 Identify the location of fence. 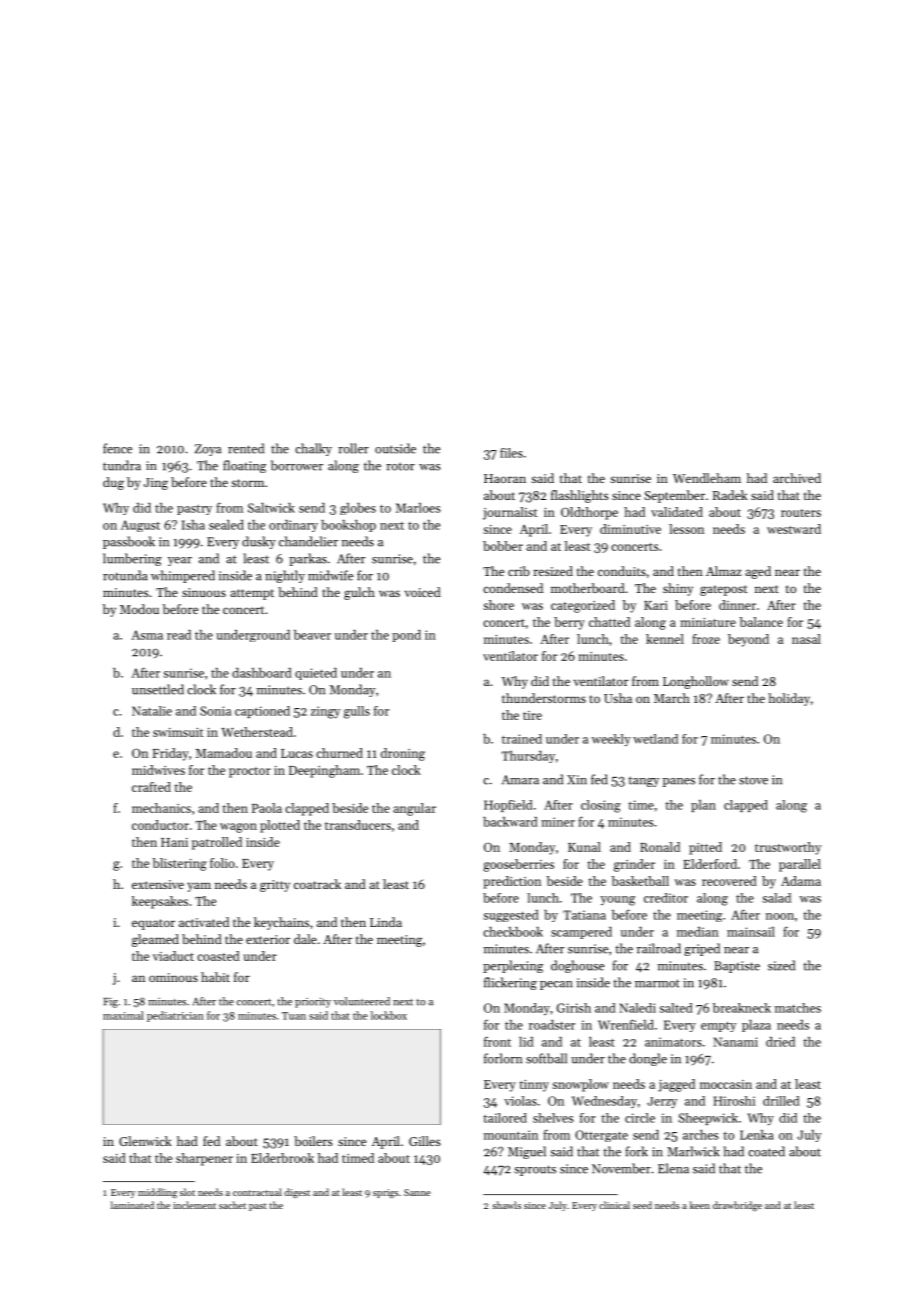
(117, 448).
